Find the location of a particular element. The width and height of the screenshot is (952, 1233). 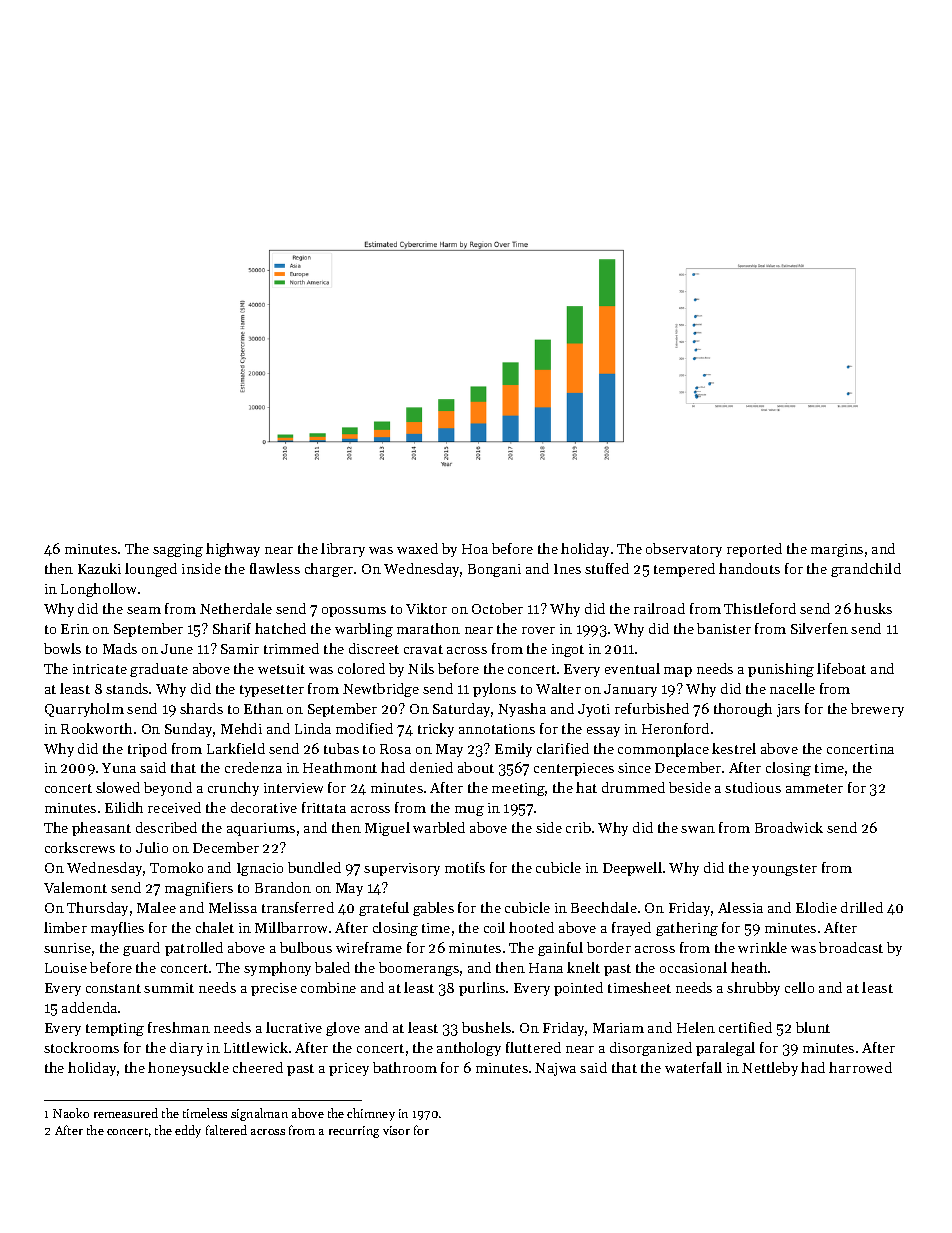

Netherdale is located at coordinates (236, 608).
